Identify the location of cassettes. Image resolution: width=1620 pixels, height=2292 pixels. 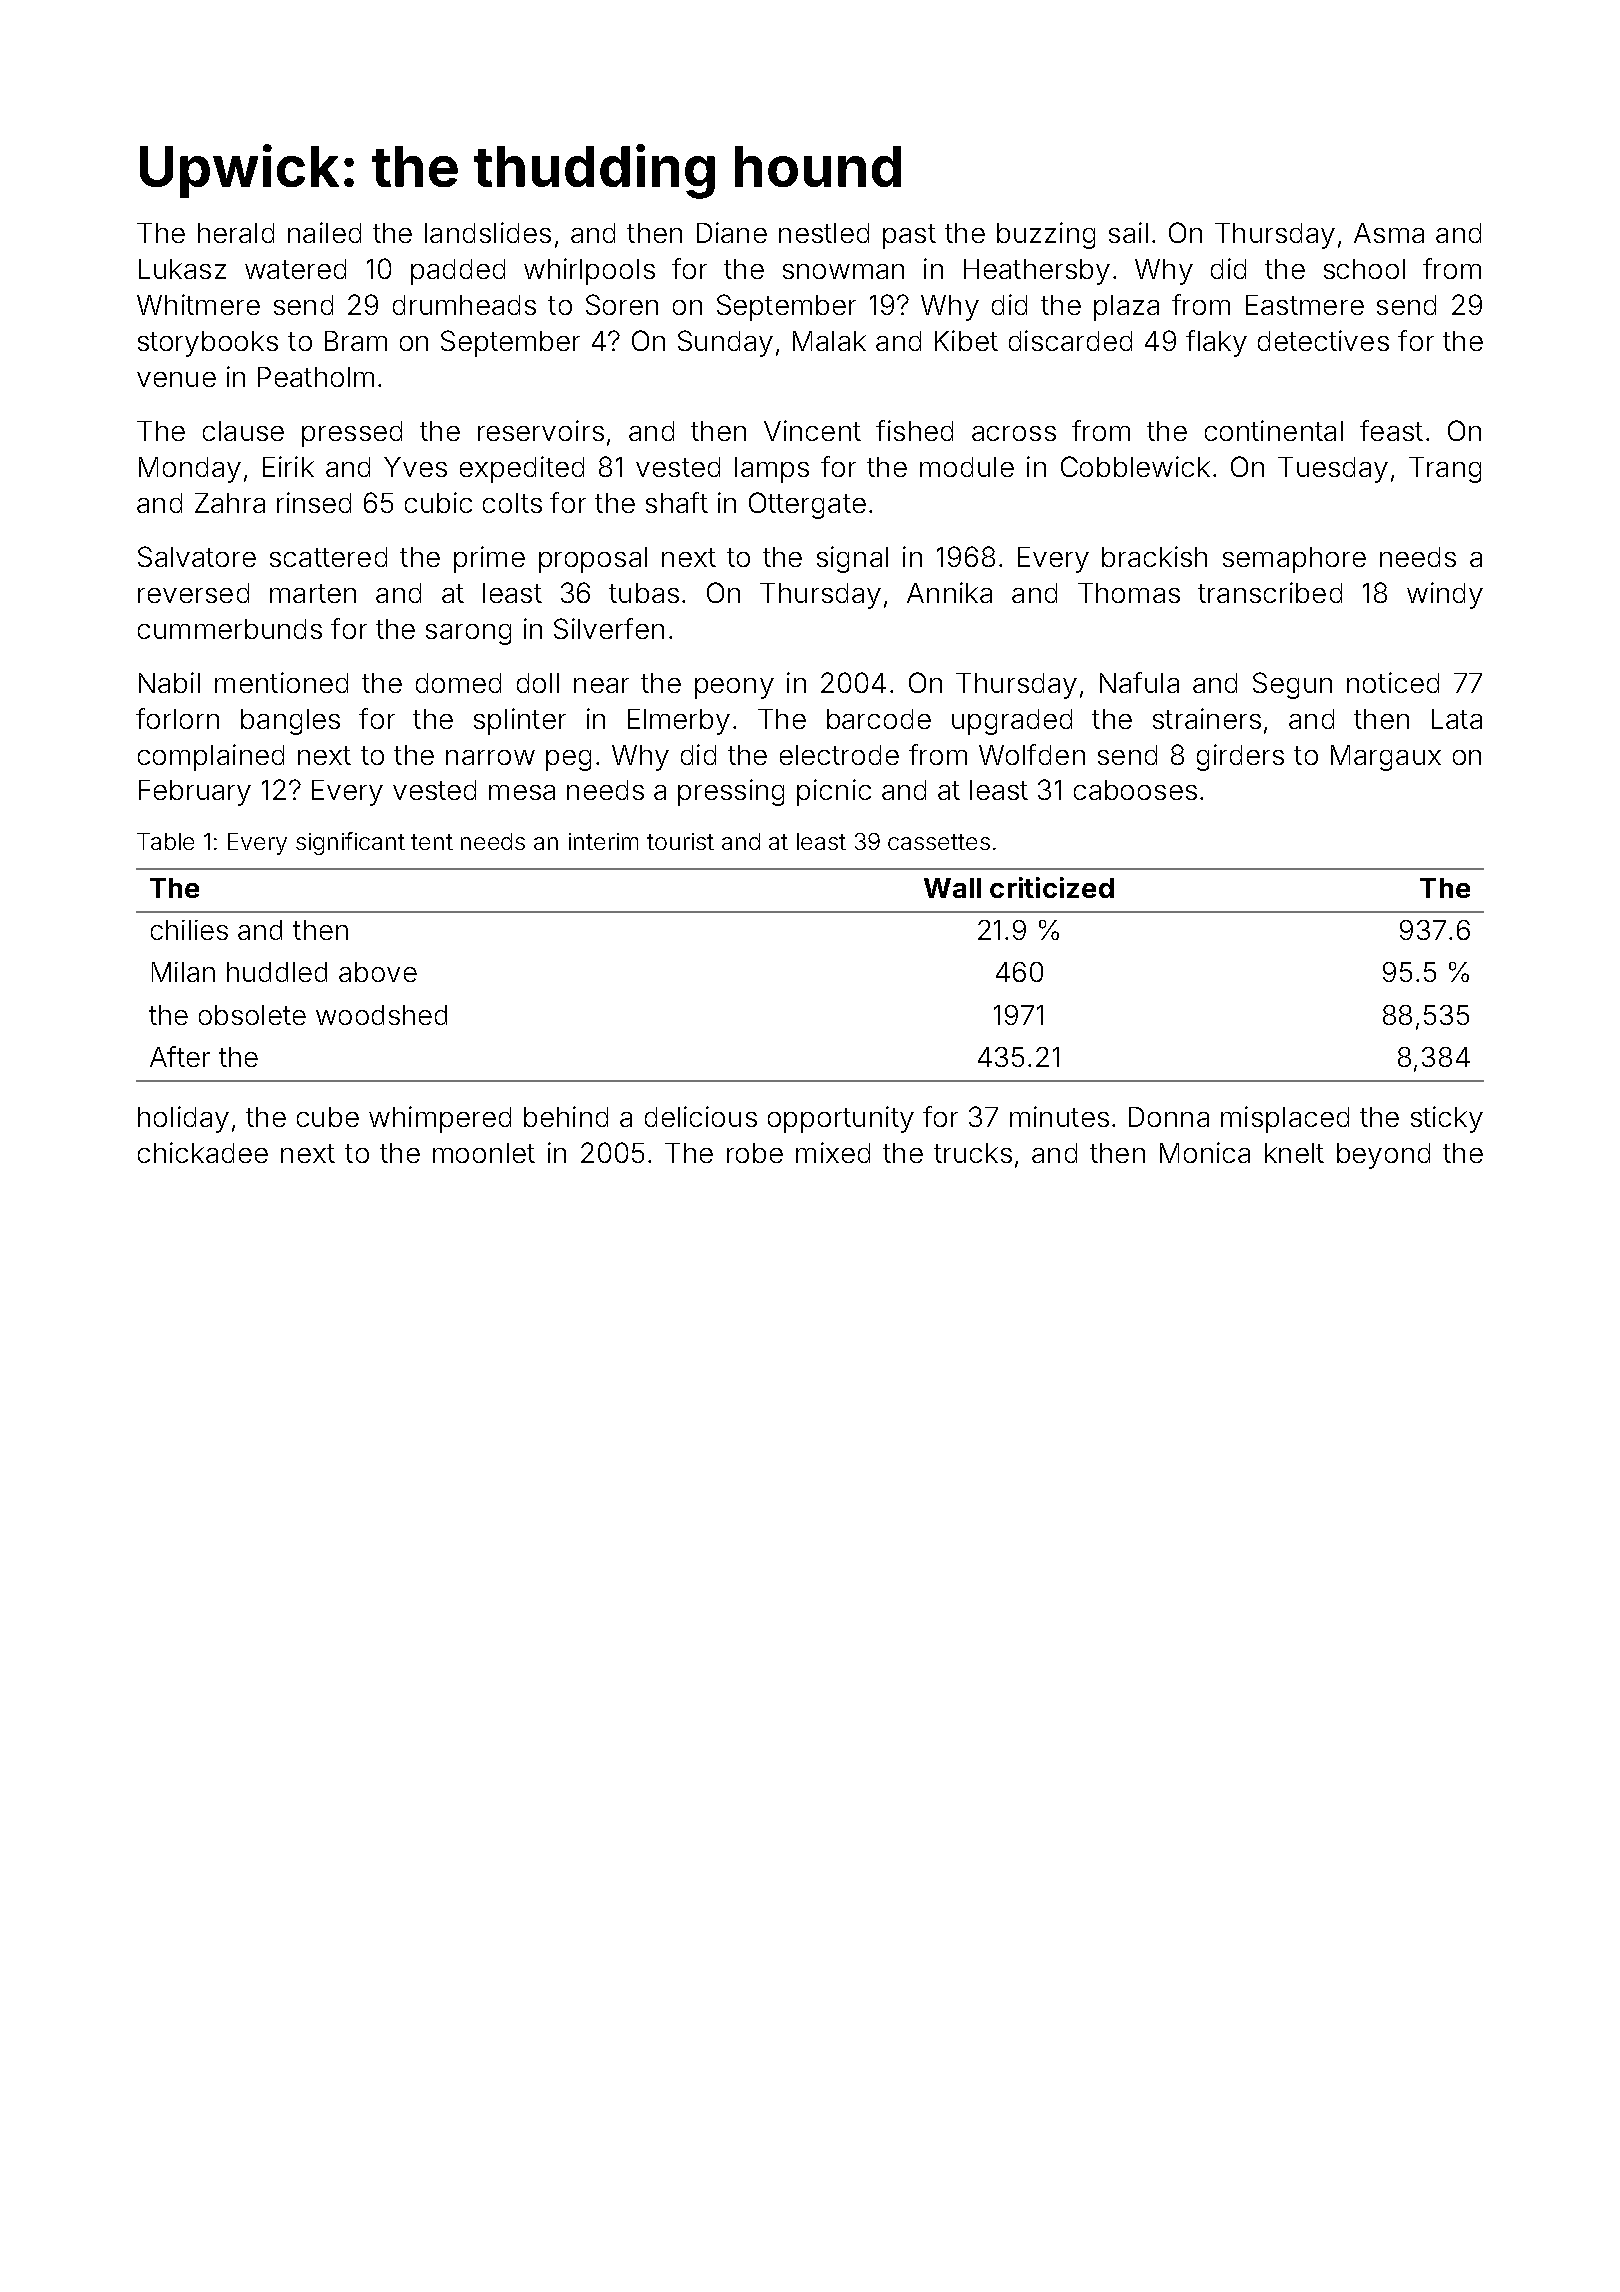
(939, 842).
